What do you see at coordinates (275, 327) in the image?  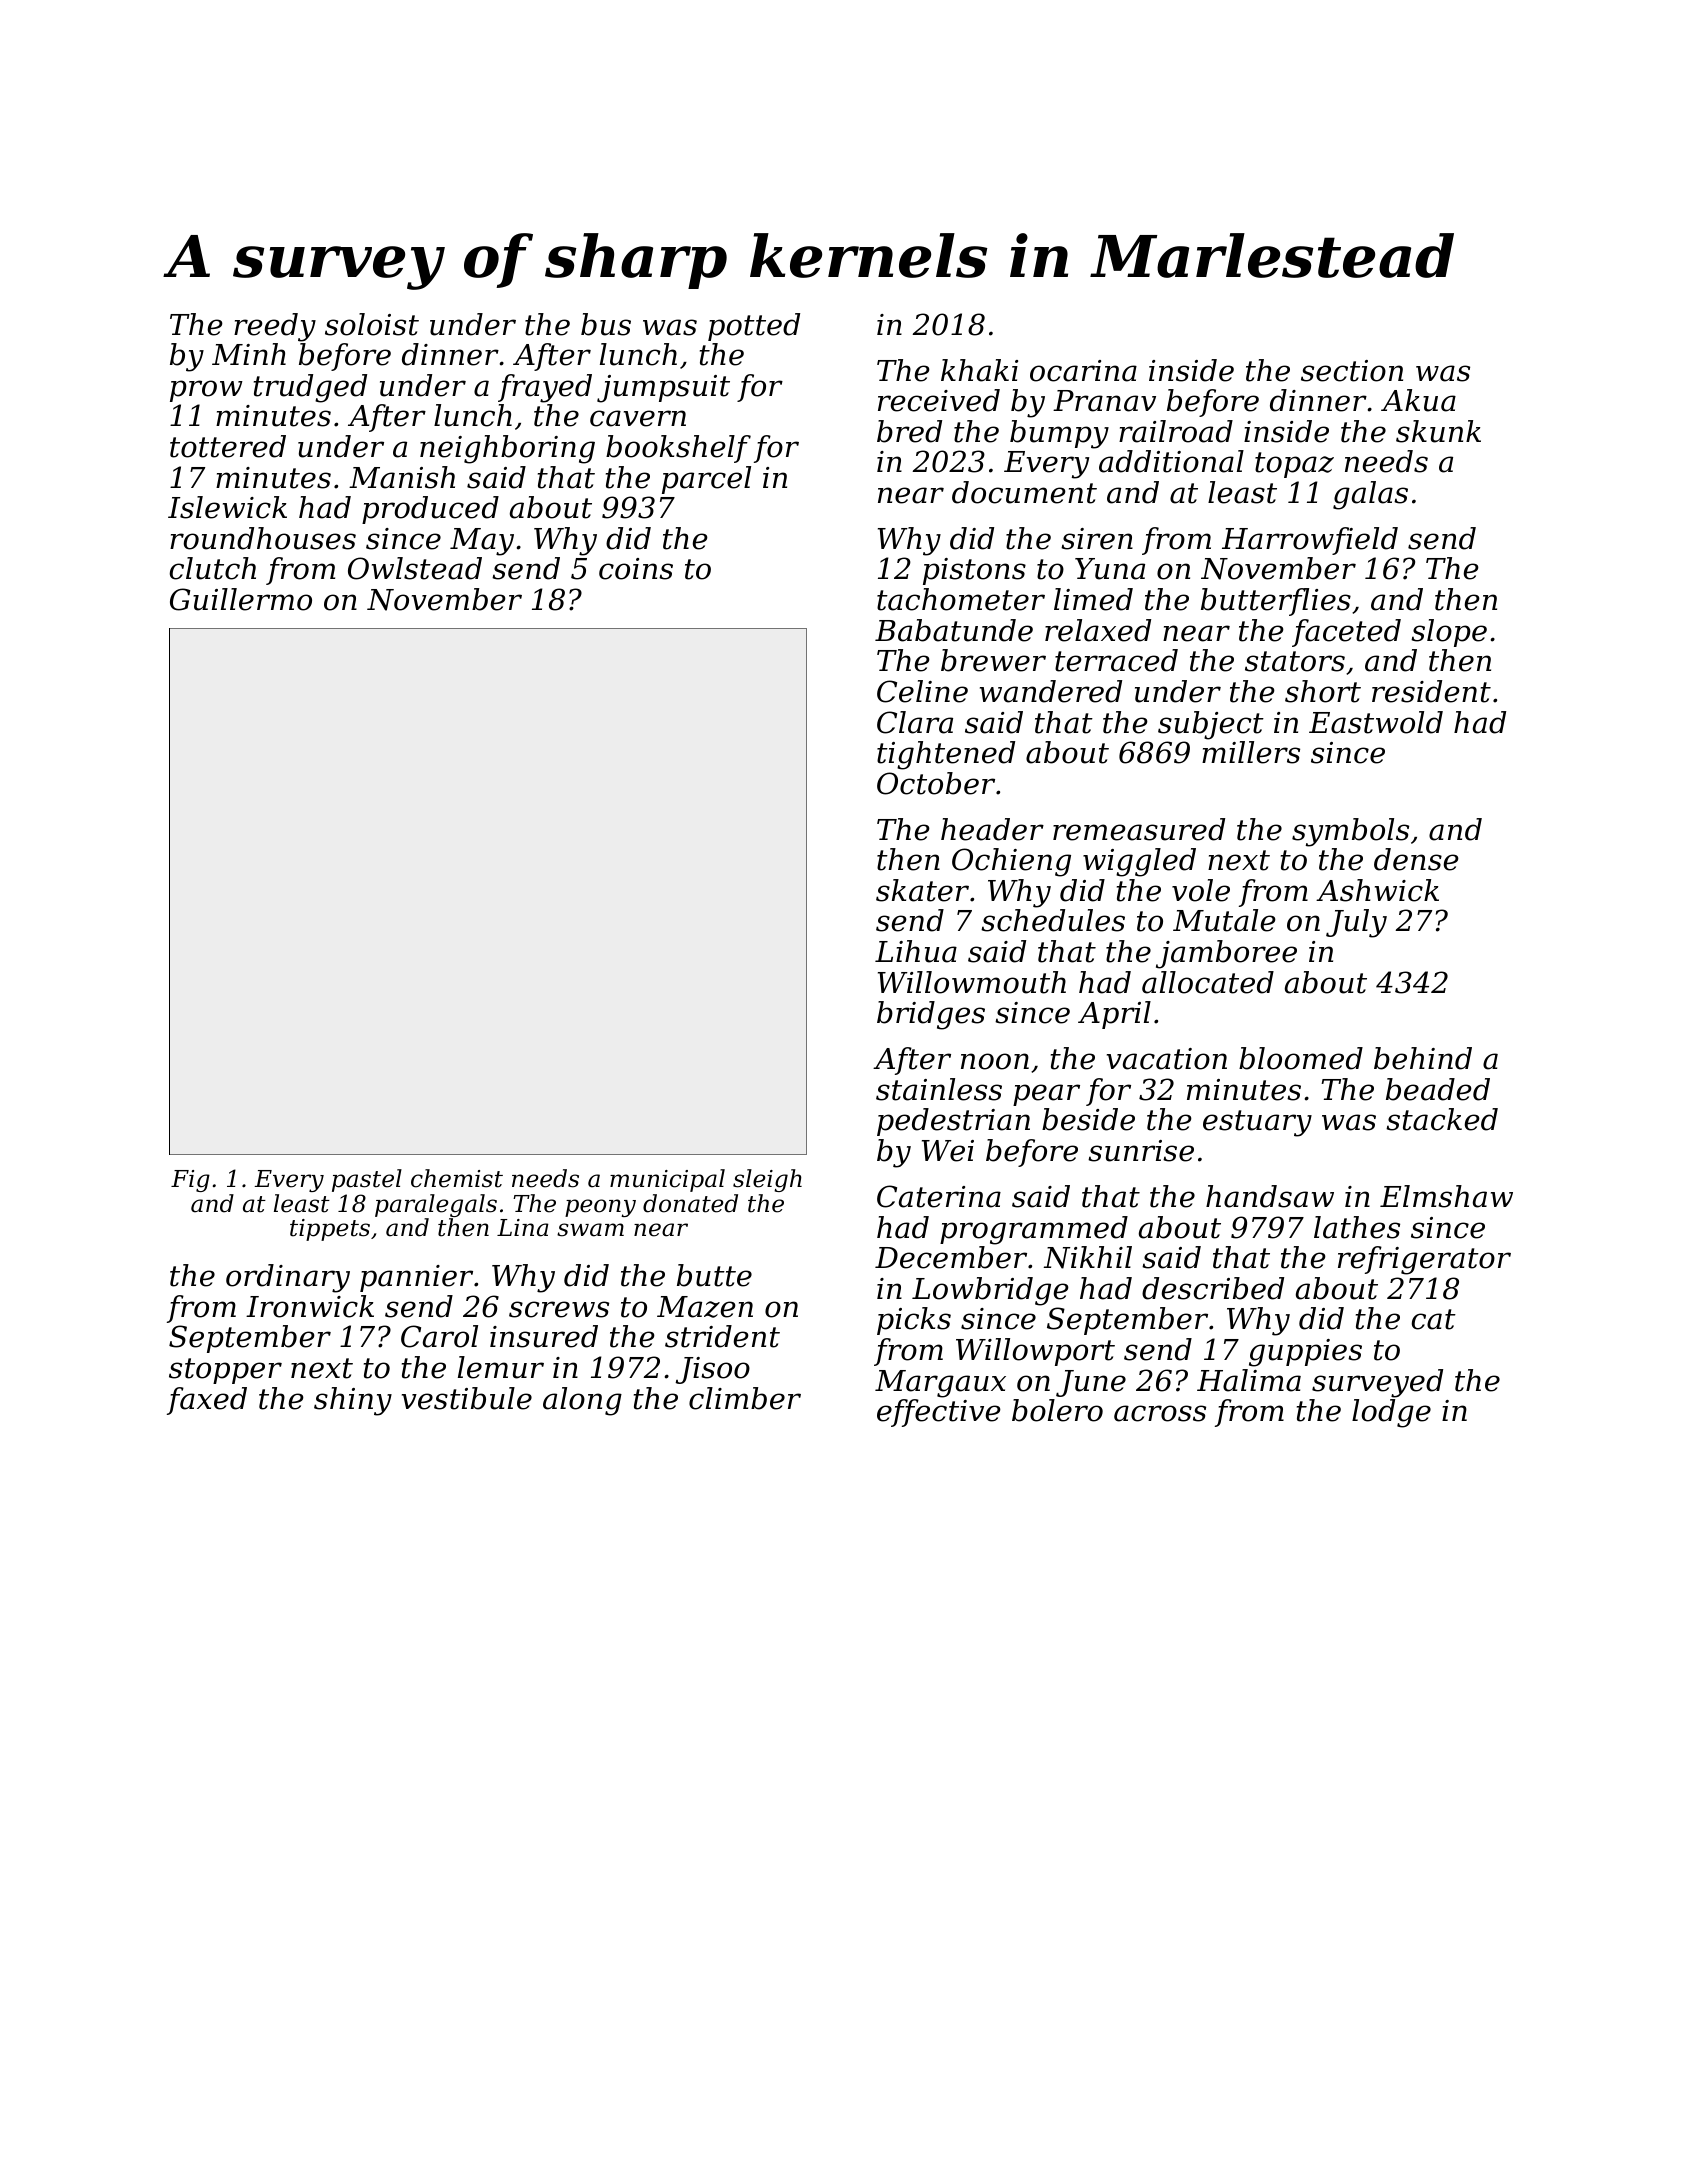 I see `reedy` at bounding box center [275, 327].
